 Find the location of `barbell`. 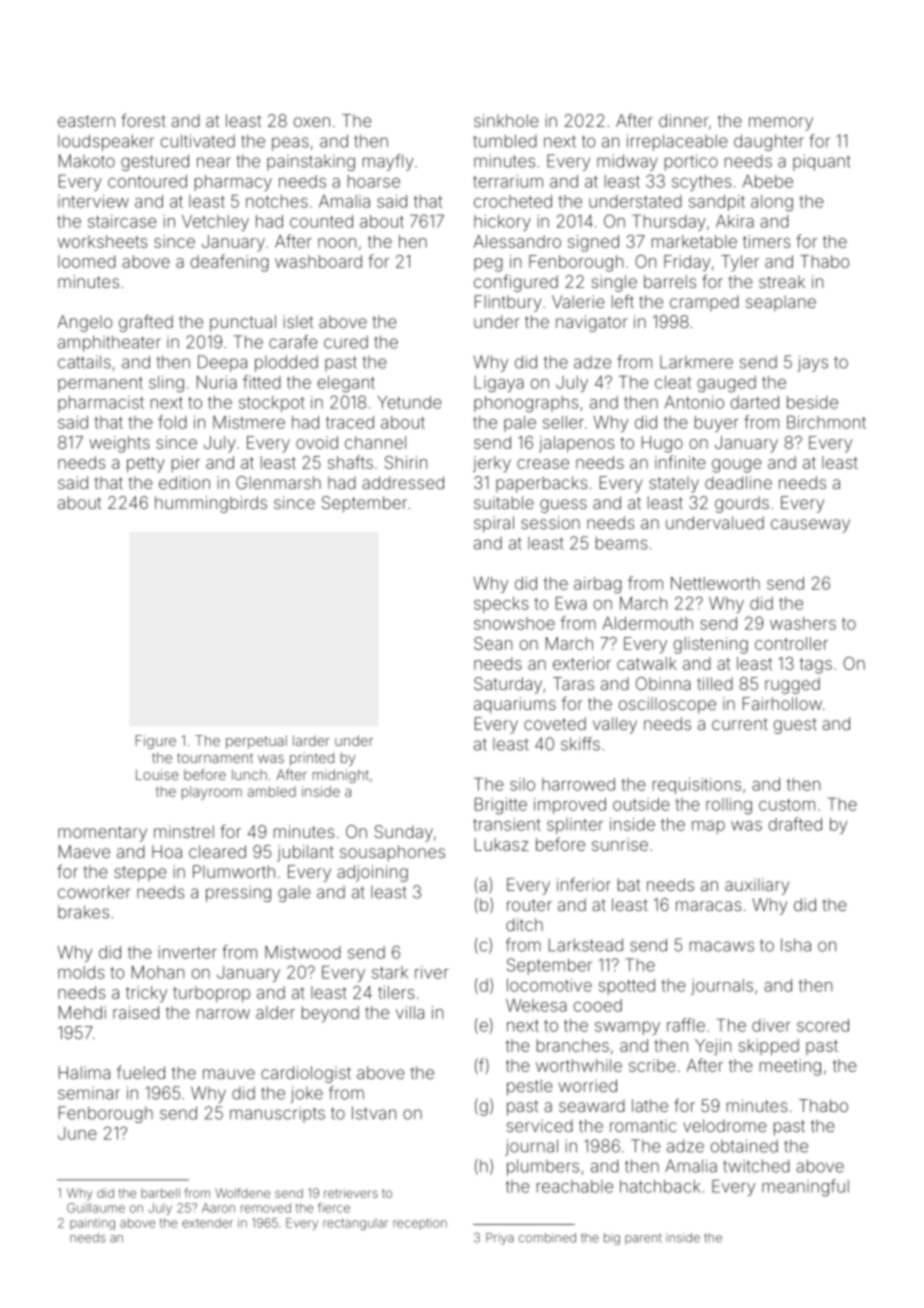

barbell is located at coordinates (160, 1193).
